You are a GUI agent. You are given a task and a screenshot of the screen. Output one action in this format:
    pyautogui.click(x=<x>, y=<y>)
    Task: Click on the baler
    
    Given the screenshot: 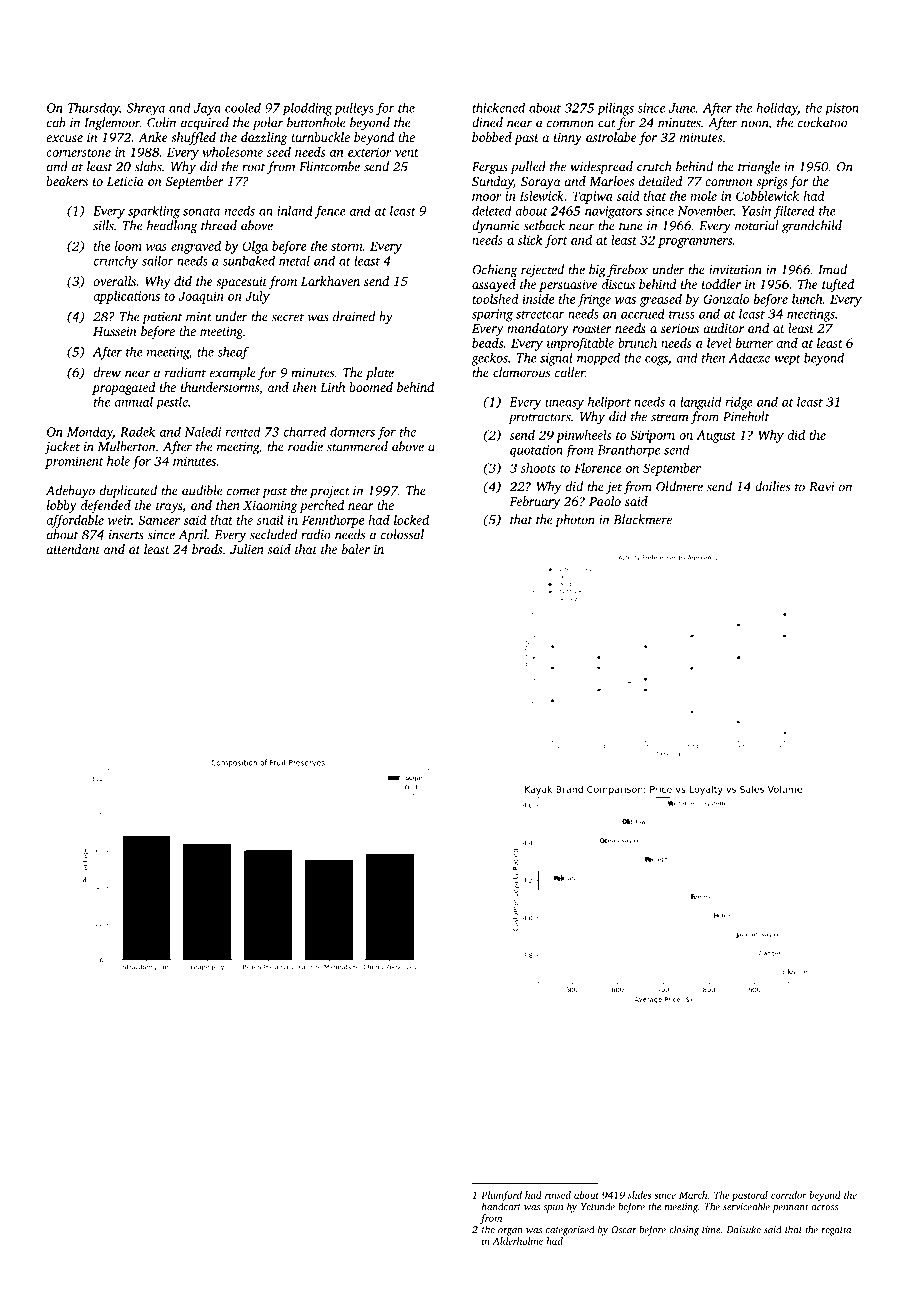 What is the action you would take?
    pyautogui.click(x=356, y=549)
